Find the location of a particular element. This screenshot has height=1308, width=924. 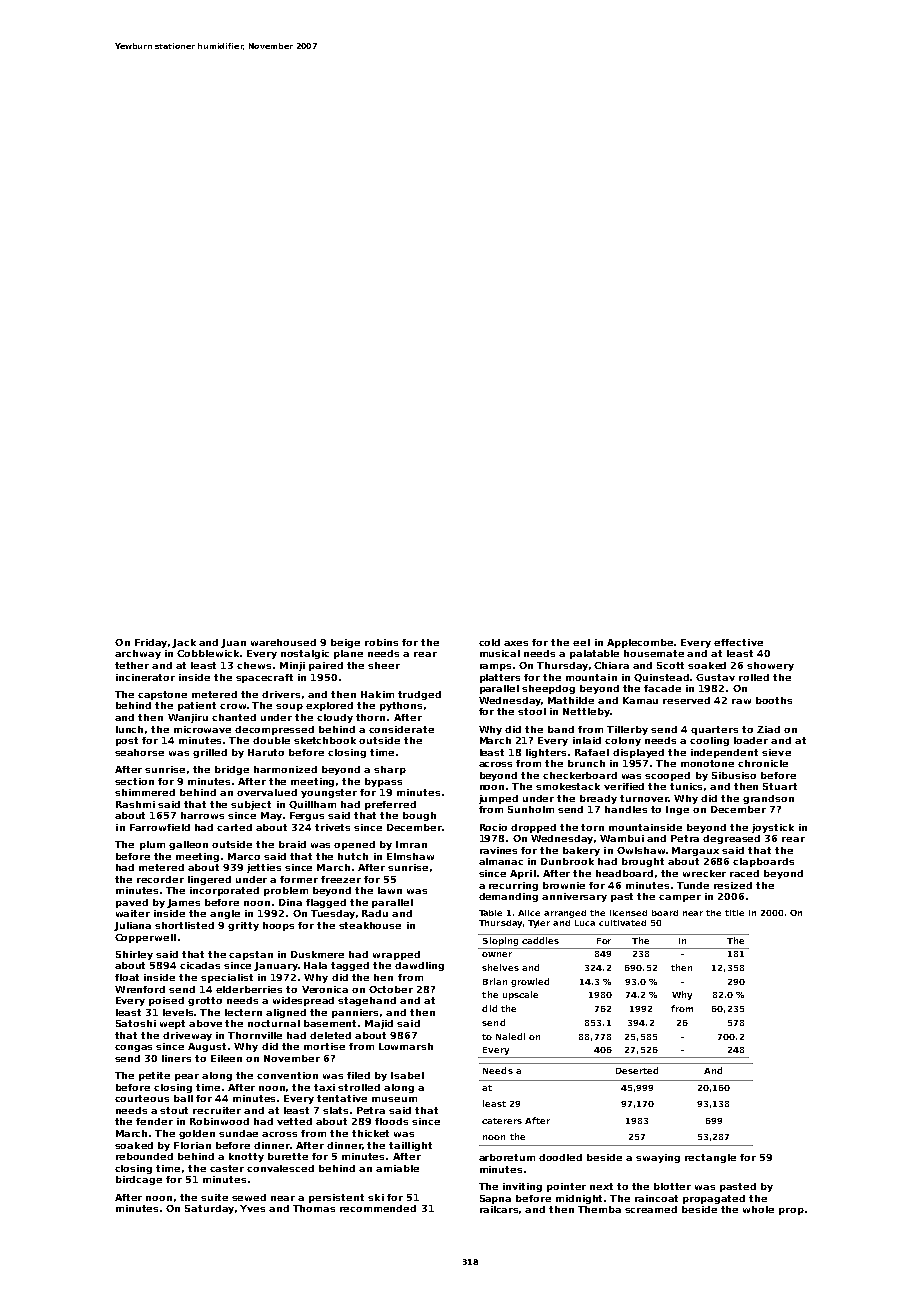

section is located at coordinates (134, 781).
